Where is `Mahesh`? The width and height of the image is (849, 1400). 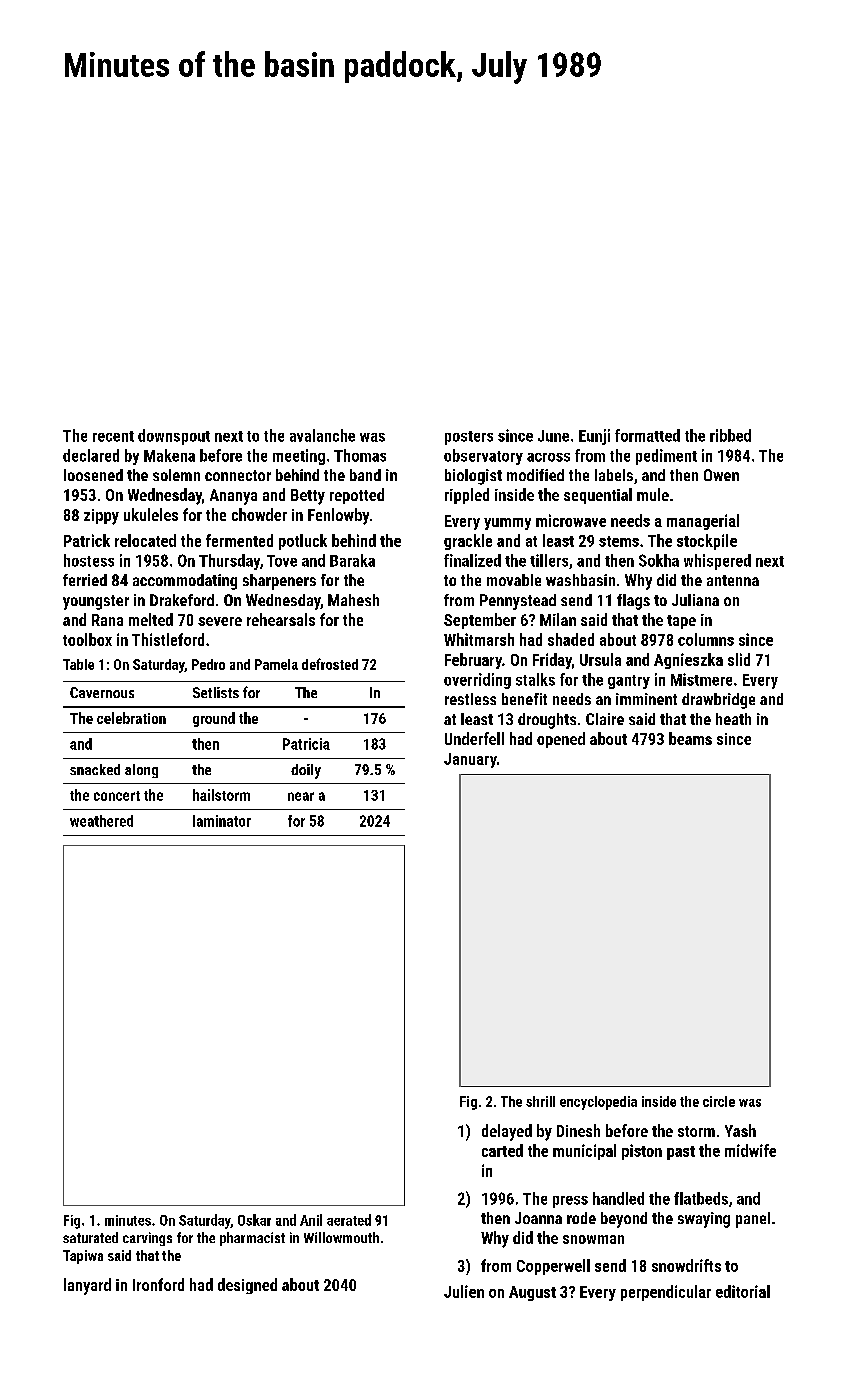
Mahesh is located at coordinates (353, 600).
